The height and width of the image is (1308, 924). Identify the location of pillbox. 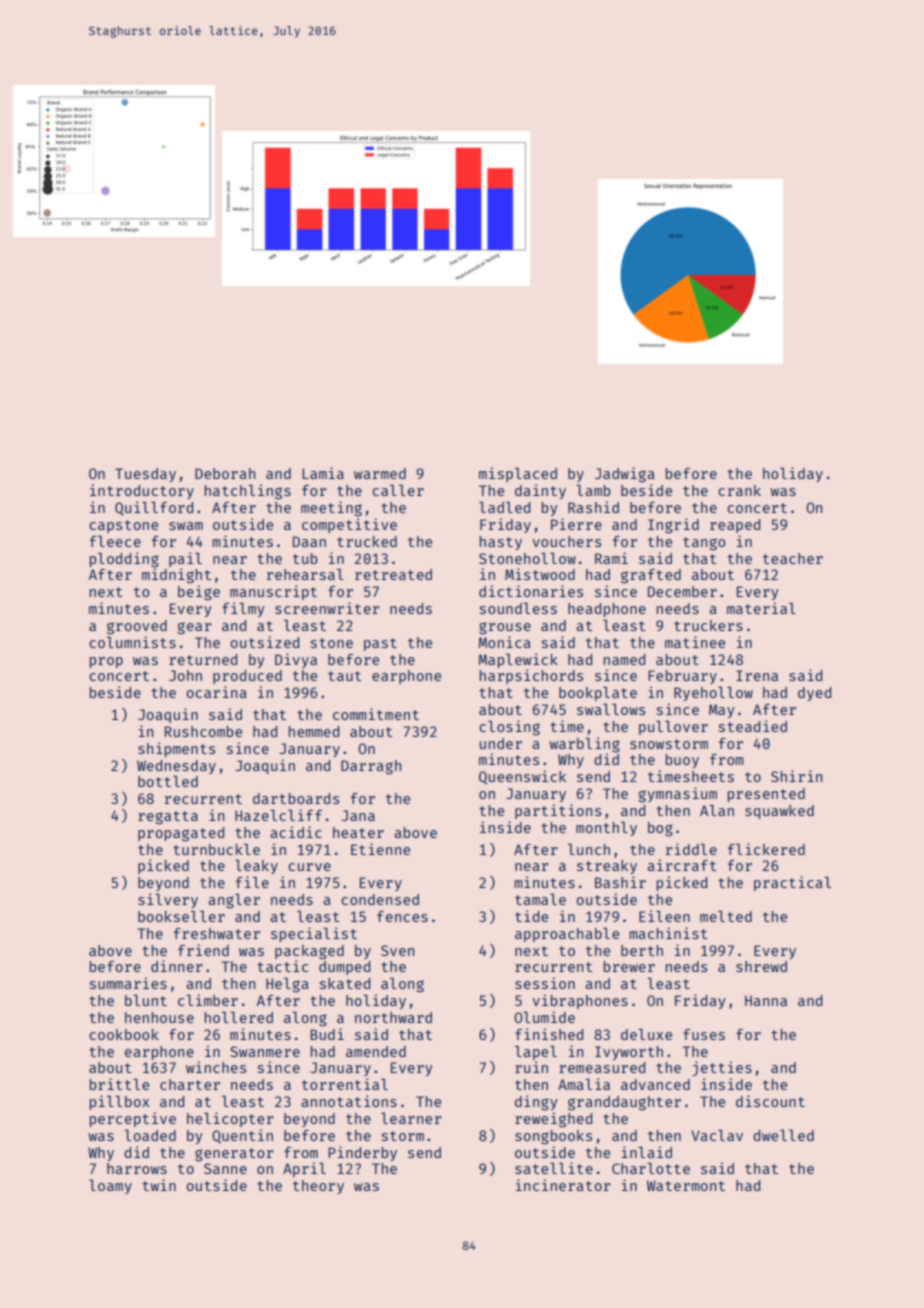
(119, 1102).
